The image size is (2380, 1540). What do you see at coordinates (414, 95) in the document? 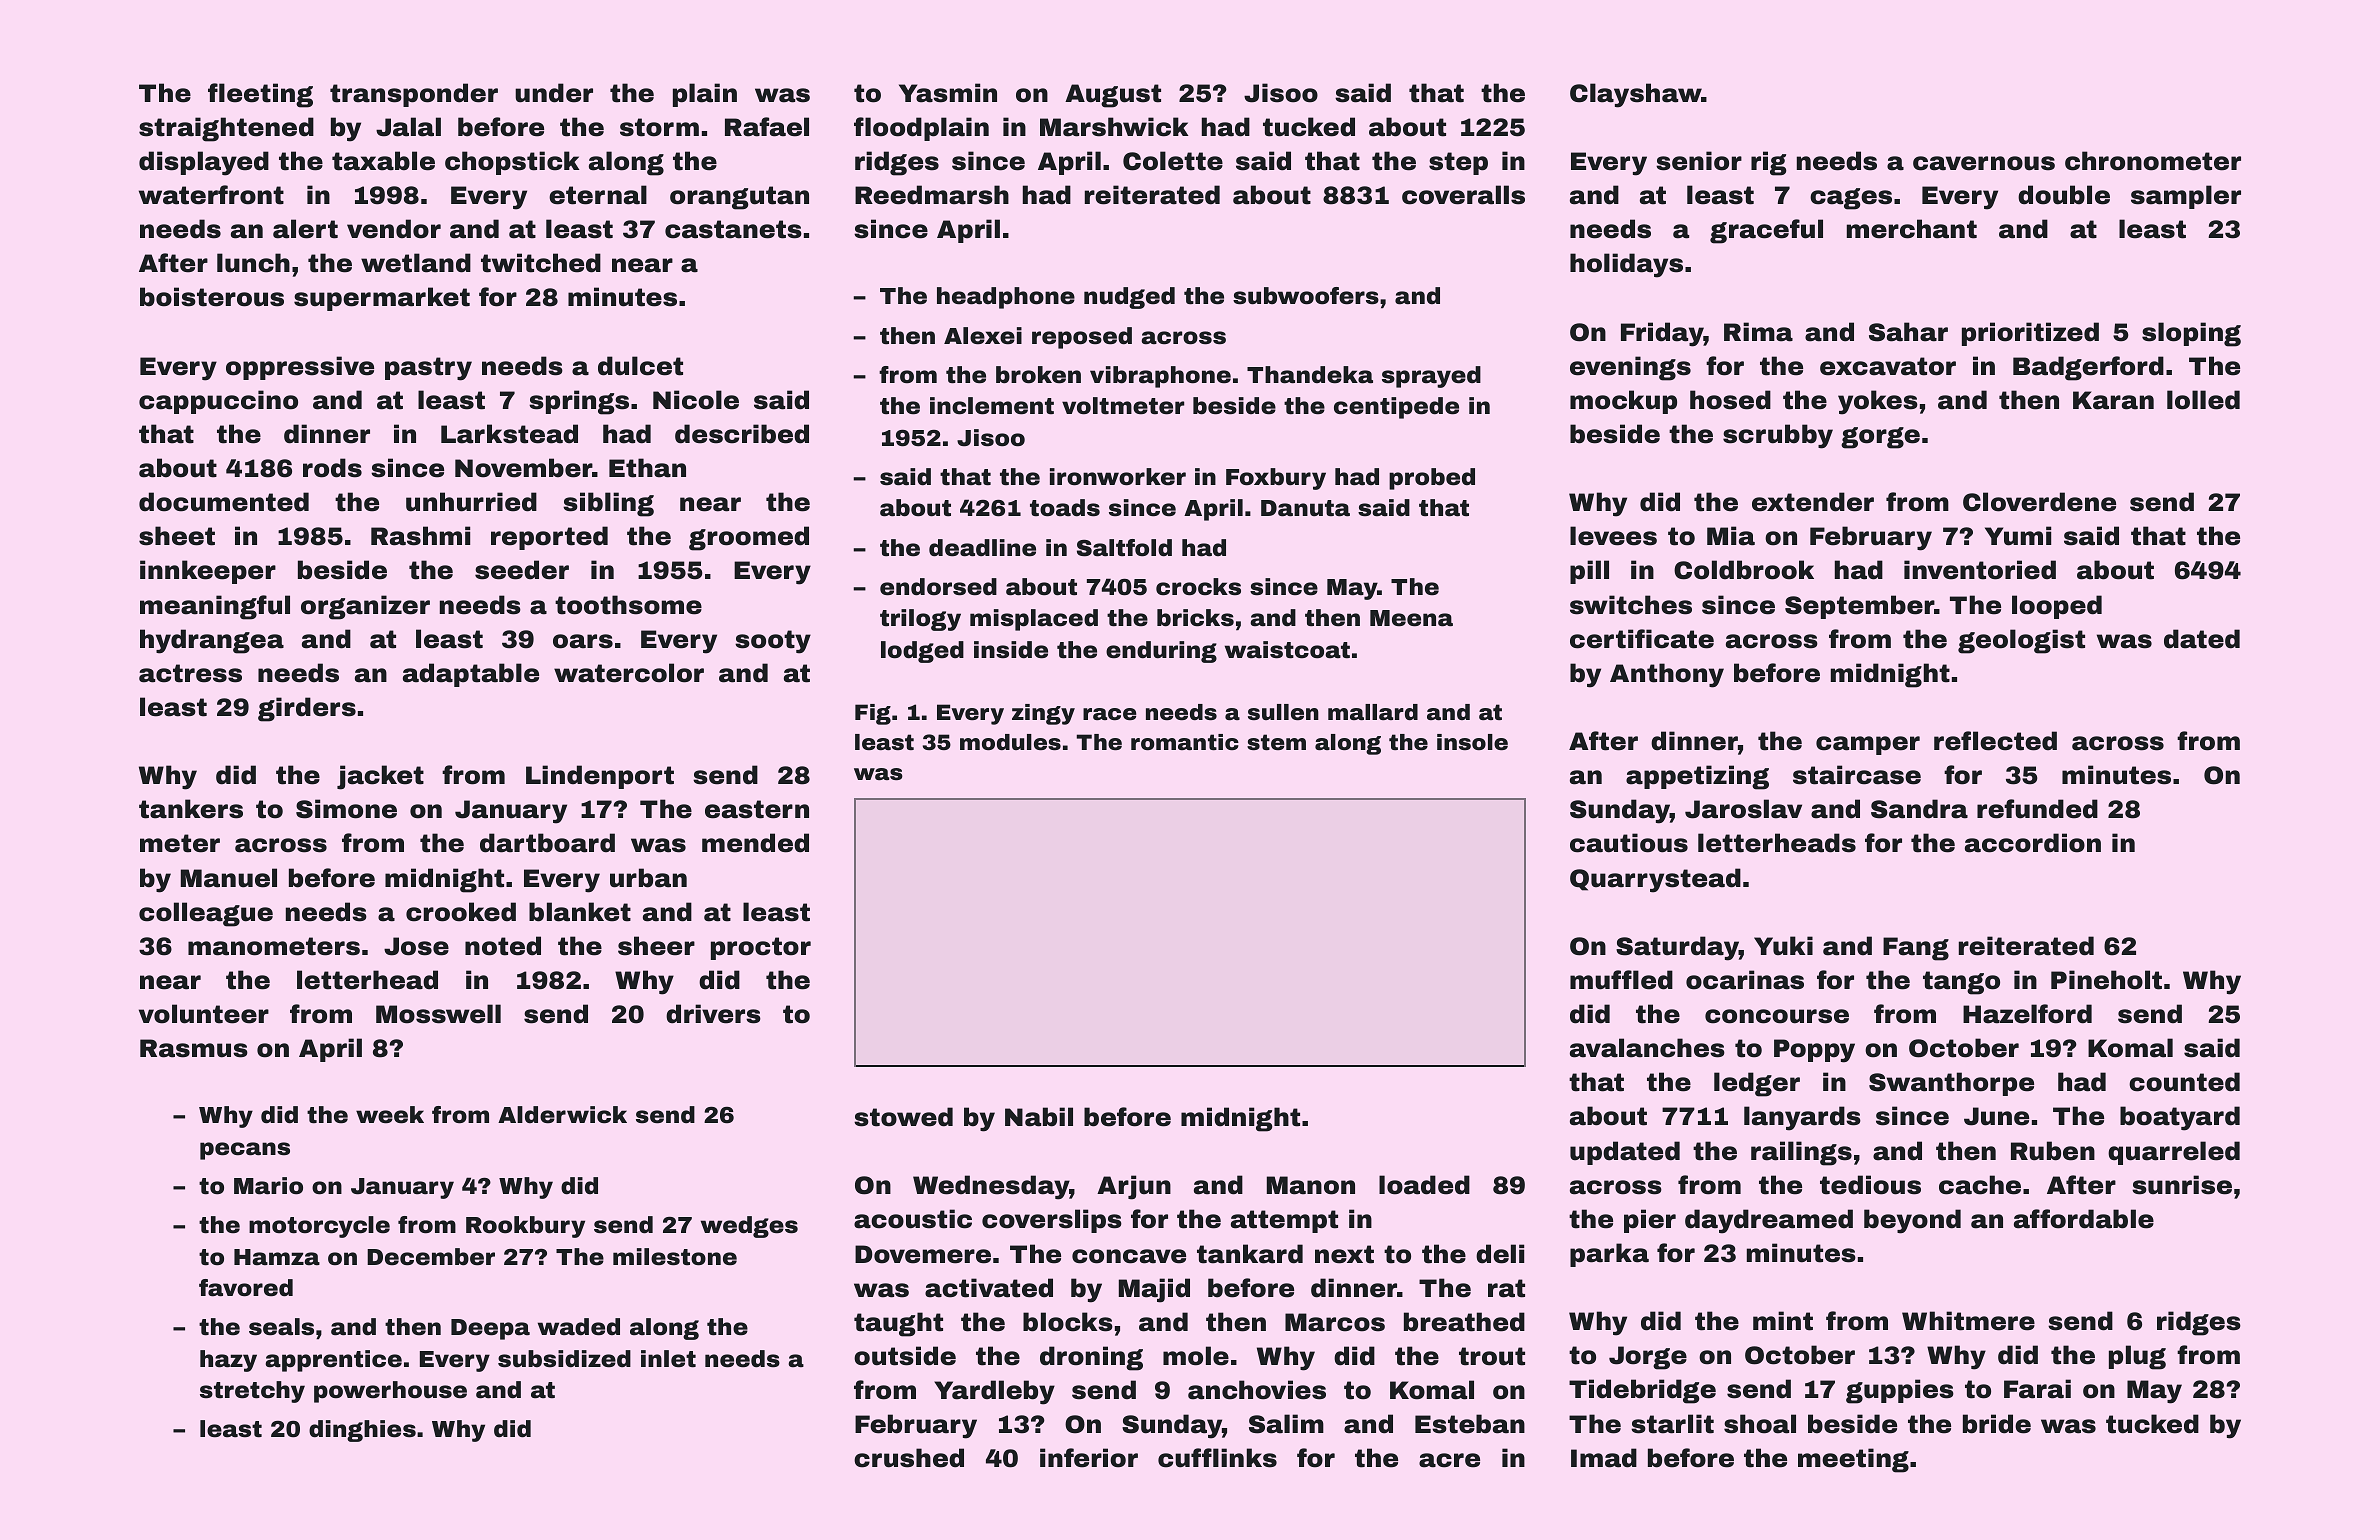
I see `transponder` at bounding box center [414, 95].
